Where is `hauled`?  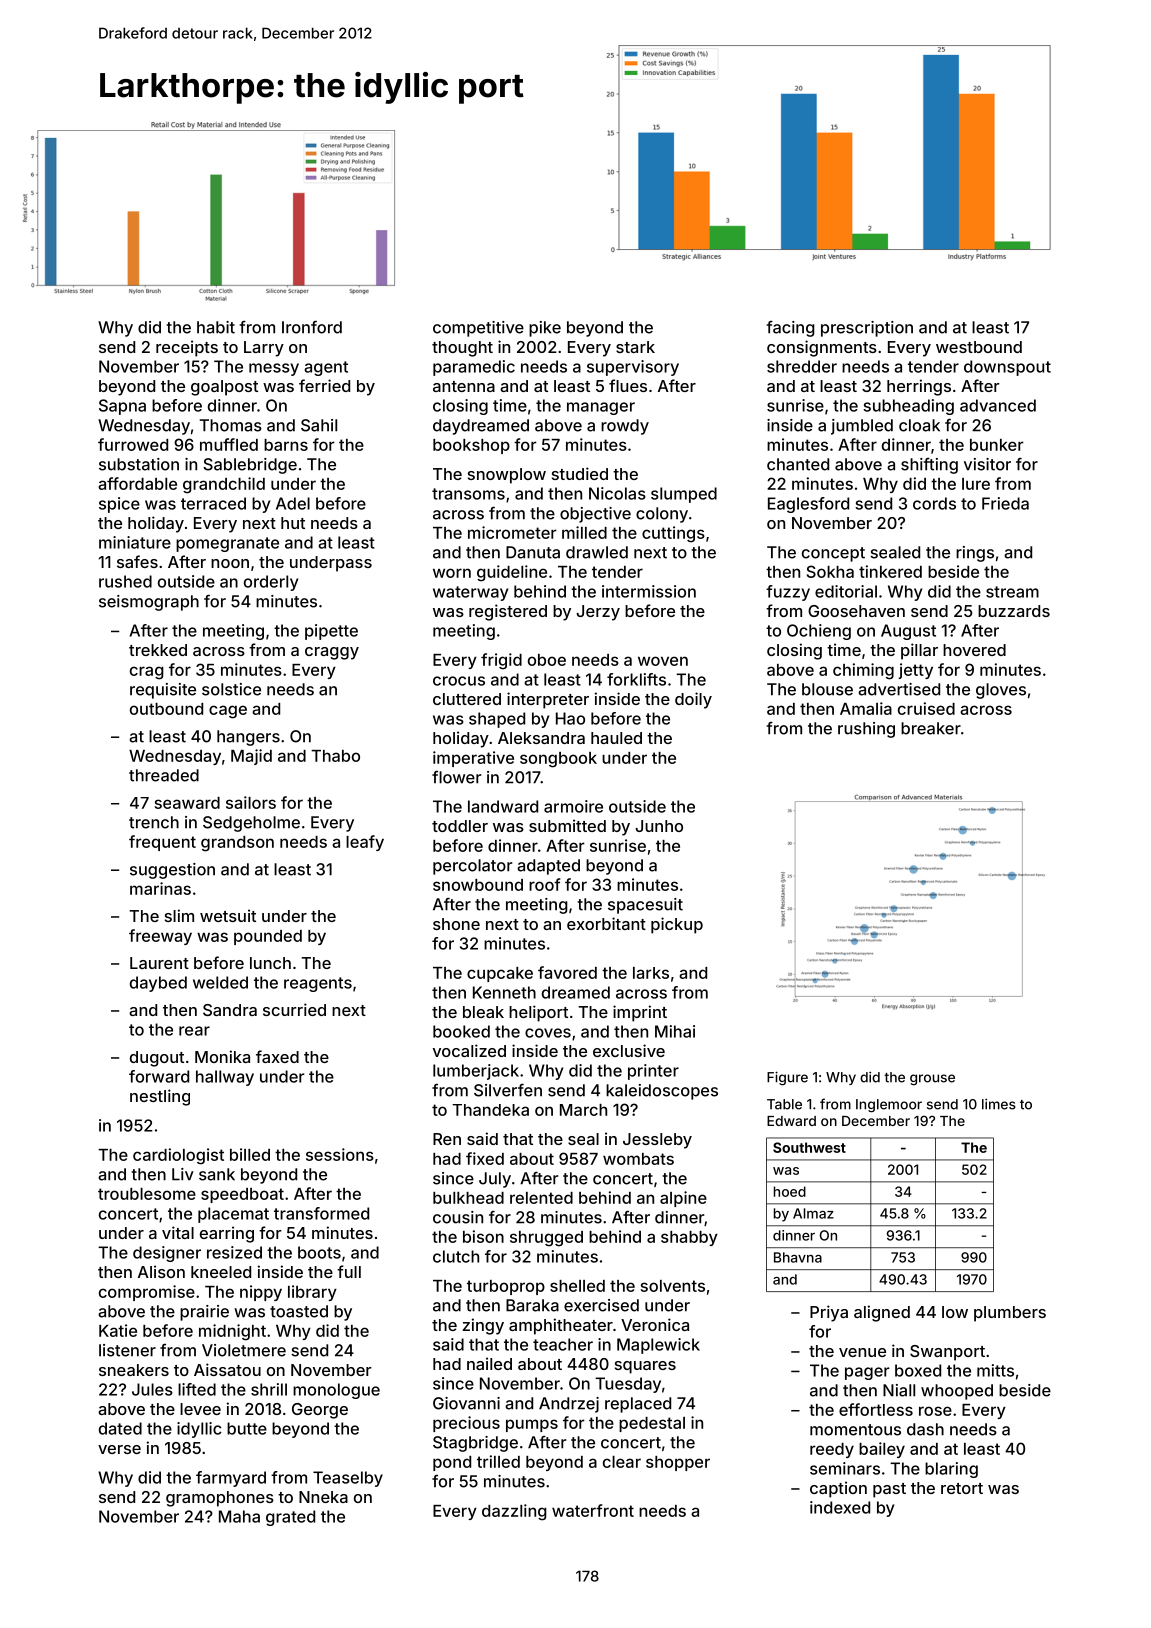 hauled is located at coordinates (616, 738).
